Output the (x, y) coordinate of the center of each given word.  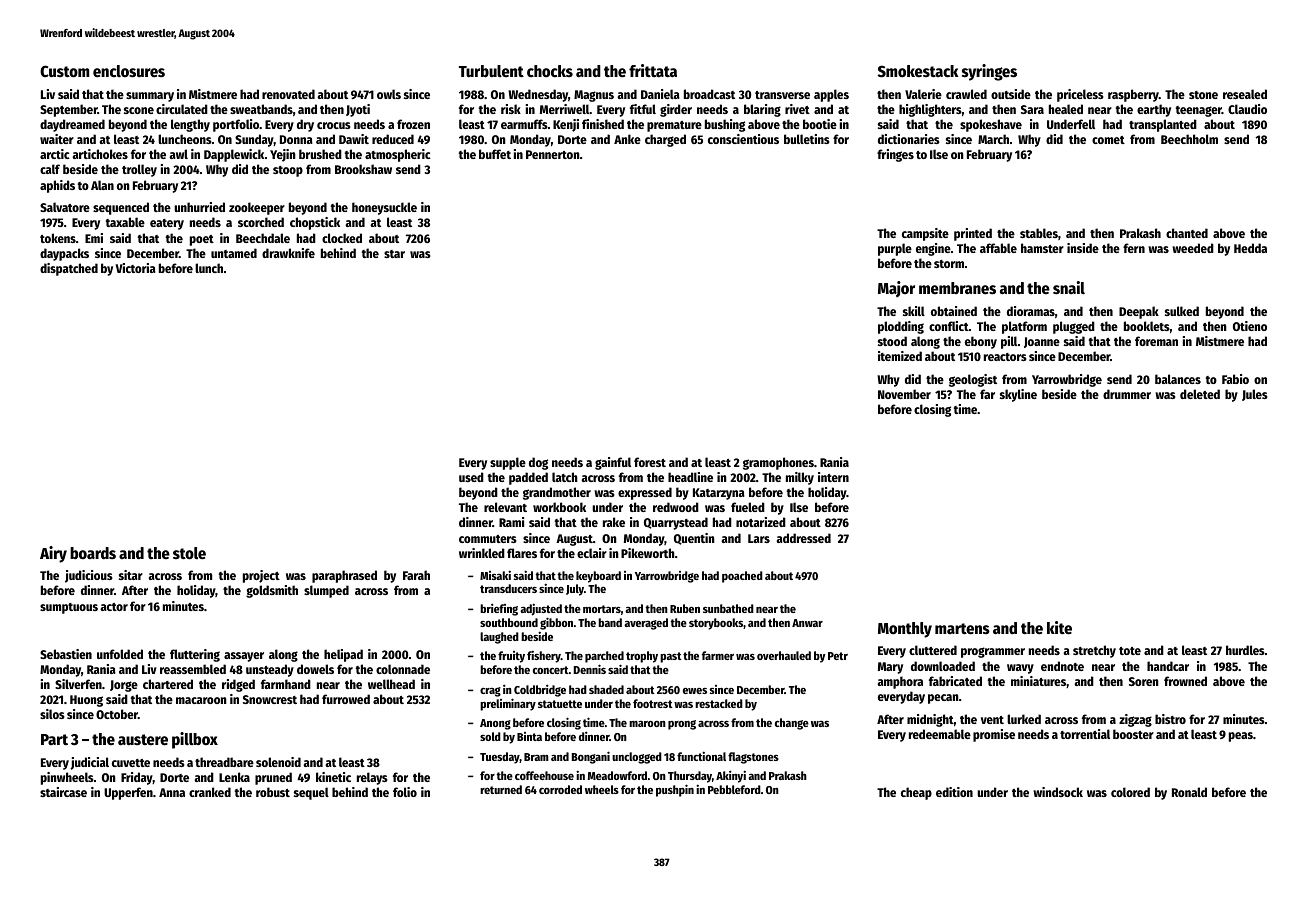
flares (522, 553)
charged (665, 140)
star (394, 254)
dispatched (69, 269)
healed (1066, 109)
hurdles (1245, 650)
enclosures (129, 71)
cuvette (131, 763)
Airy (53, 554)
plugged (1074, 327)
